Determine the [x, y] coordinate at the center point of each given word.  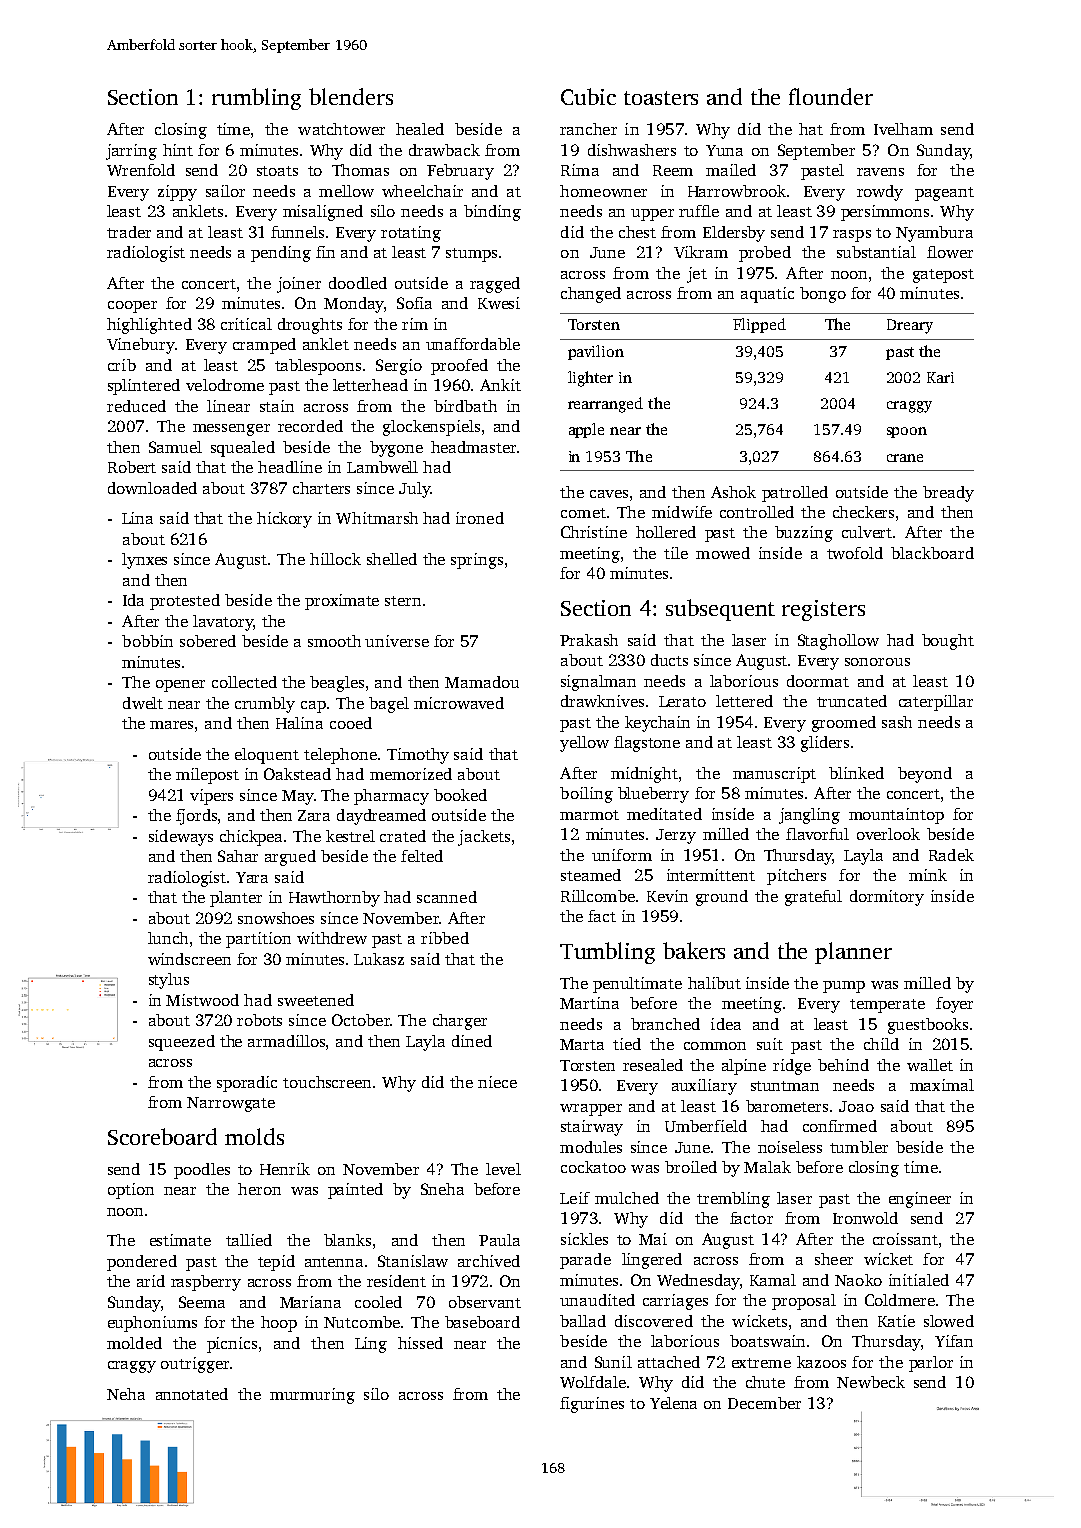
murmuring [312, 1396]
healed [420, 129]
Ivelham [903, 129]
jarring [131, 152]
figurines [592, 1405]
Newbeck [871, 1382]
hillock [335, 559]
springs [477, 561]
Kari [940, 377]
